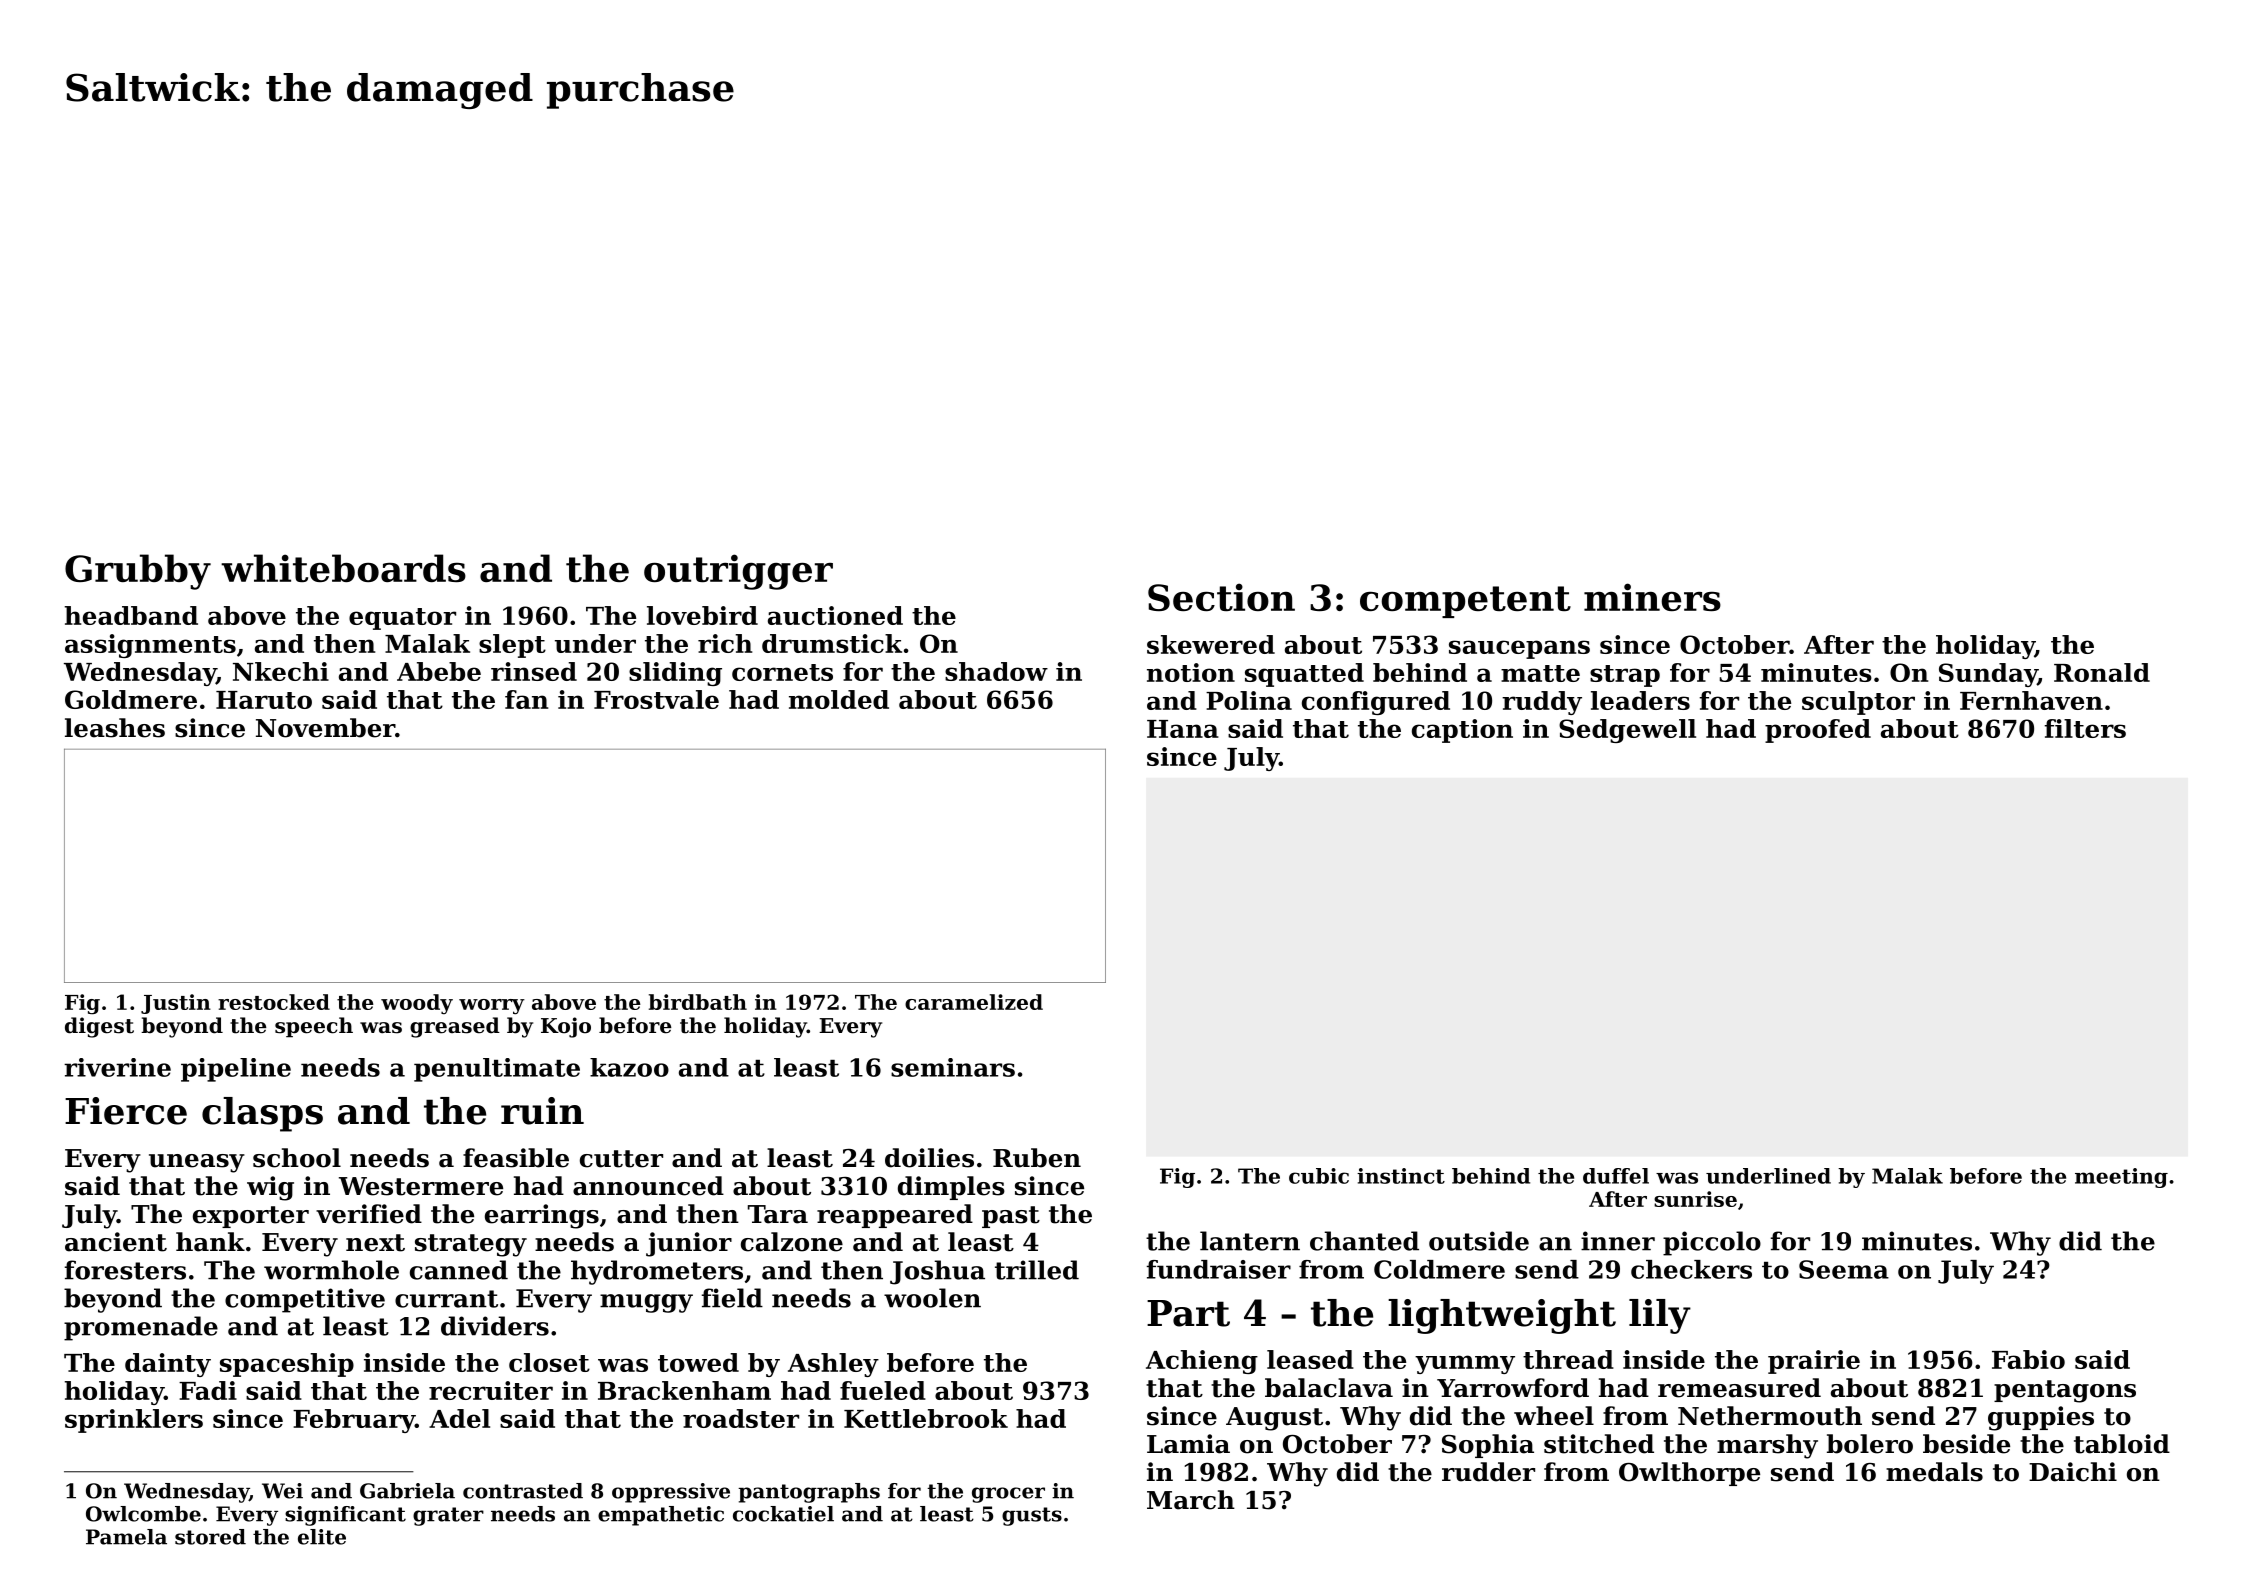  What do you see at coordinates (738, 572) in the screenshot?
I see `outrigger` at bounding box center [738, 572].
